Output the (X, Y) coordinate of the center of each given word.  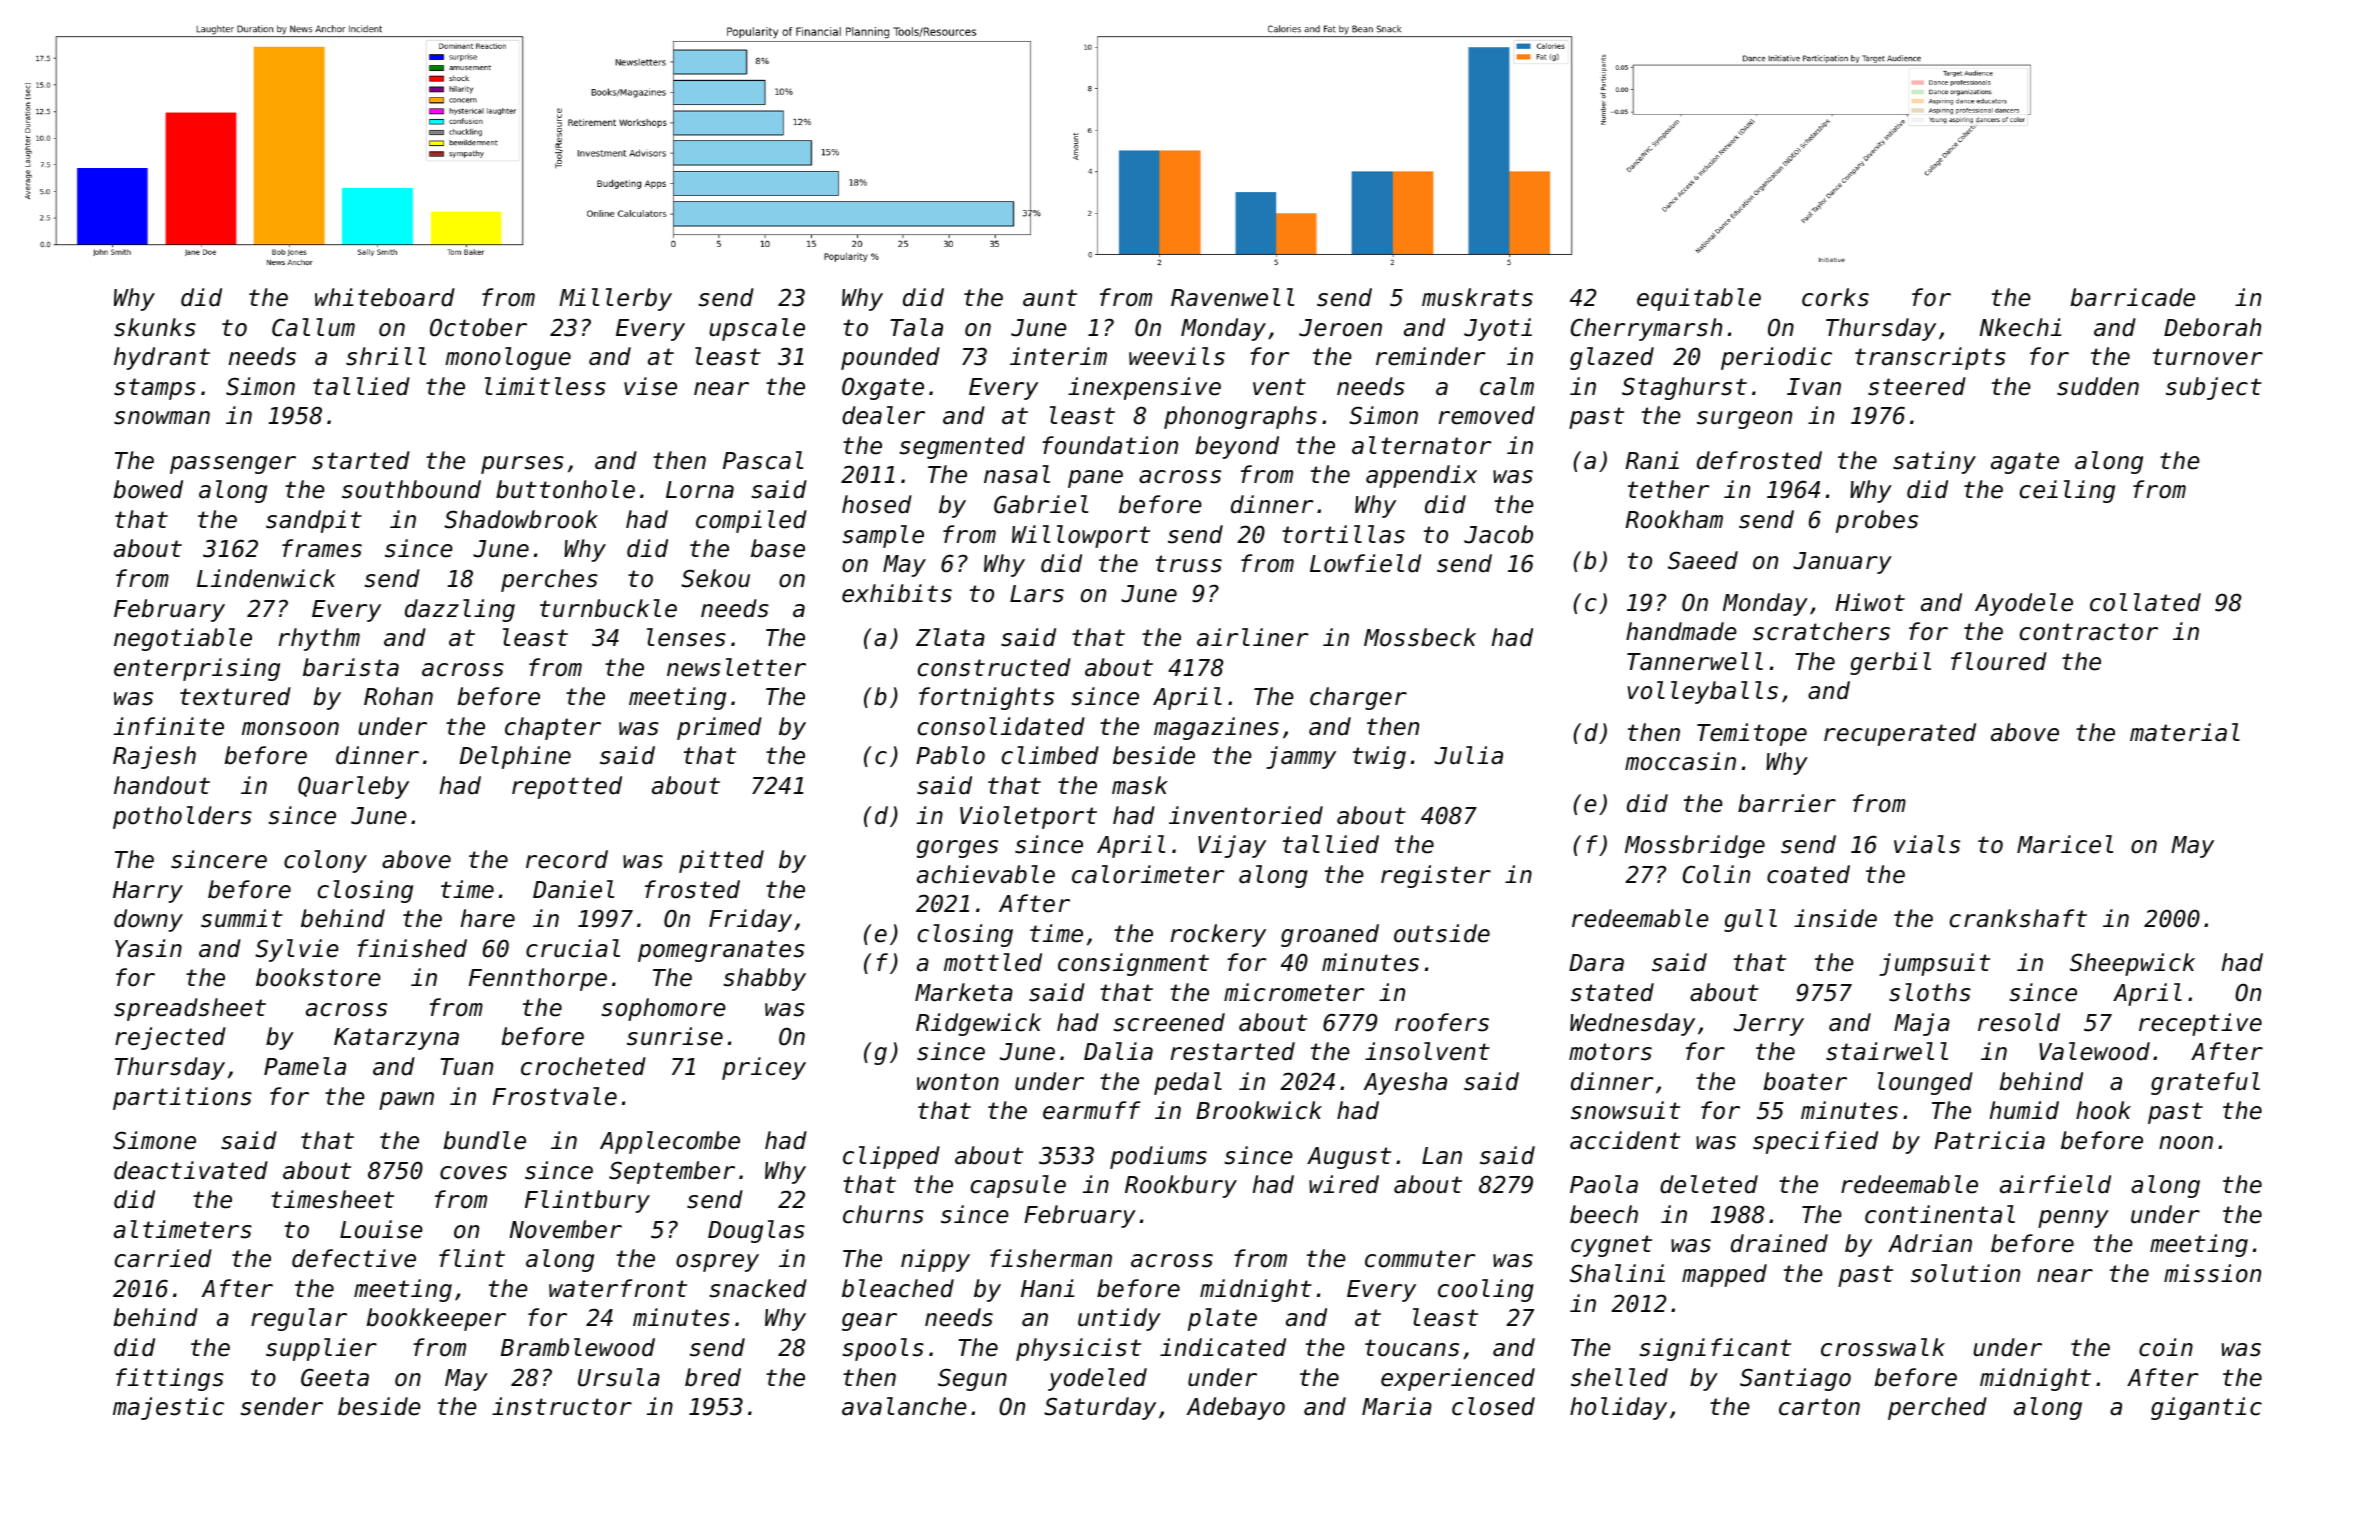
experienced (1458, 1379)
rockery (1218, 935)
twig (1379, 757)
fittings (170, 1379)
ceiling (2067, 491)
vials (1927, 844)
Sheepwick (2132, 964)
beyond (1237, 447)
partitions (182, 1098)
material (2185, 732)
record (567, 859)
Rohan (398, 696)
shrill (386, 356)
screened (1169, 1022)
